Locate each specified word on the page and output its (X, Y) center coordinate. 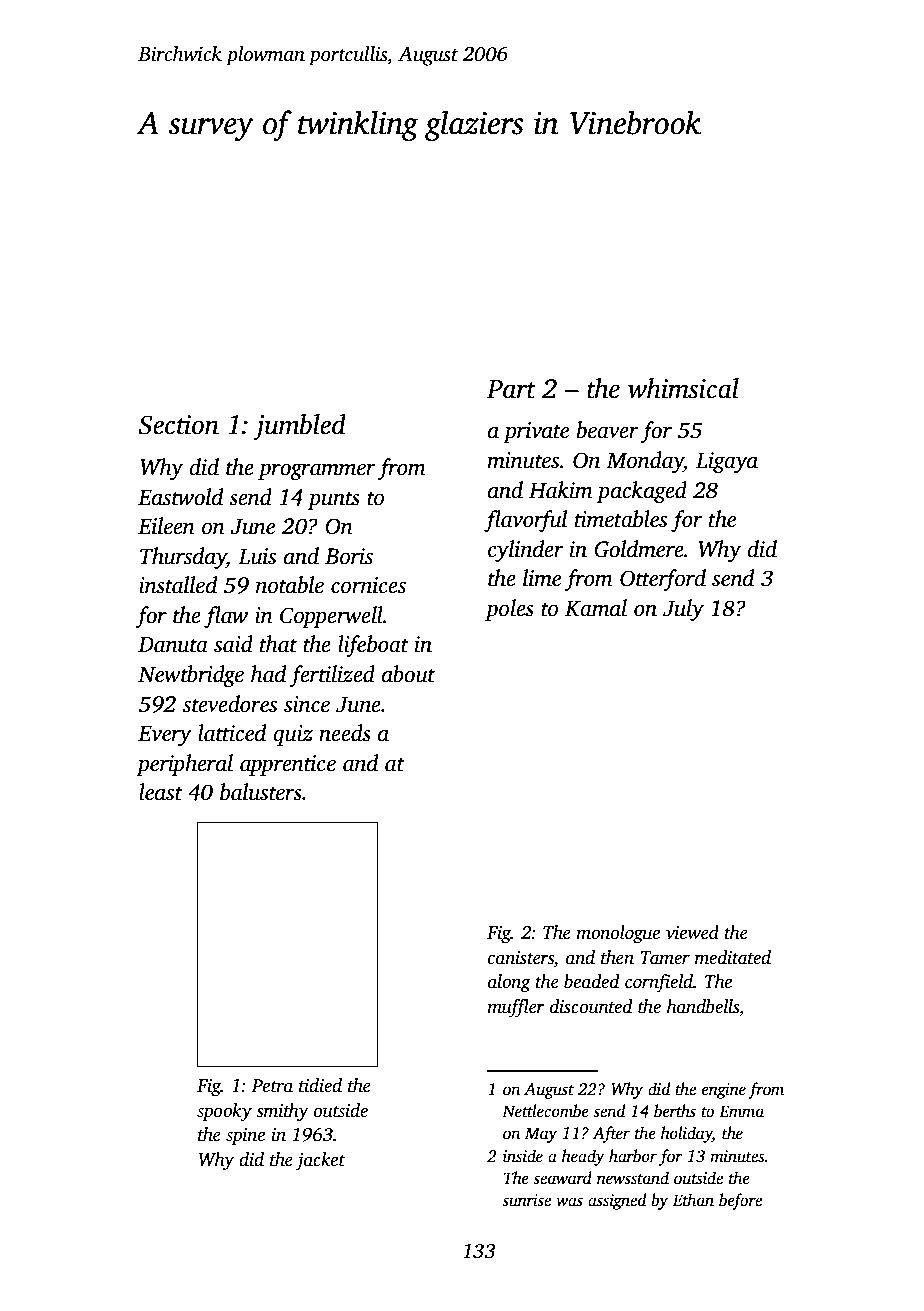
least (161, 792)
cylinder (526, 551)
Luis (257, 556)
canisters (521, 958)
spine (245, 1136)
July (683, 610)
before (740, 1201)
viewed (692, 932)
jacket (320, 1161)
